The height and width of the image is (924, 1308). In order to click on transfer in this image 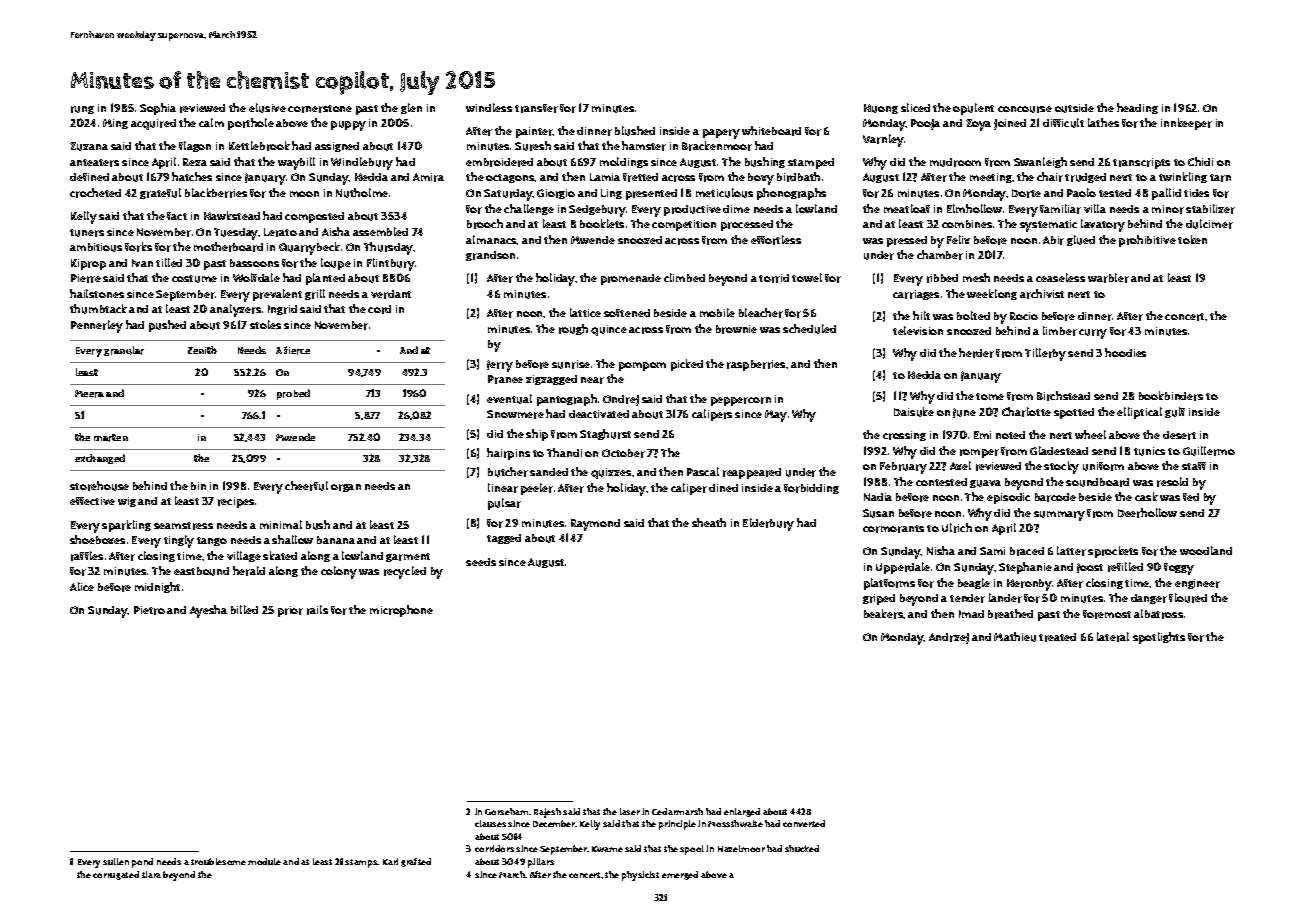, I will do `click(536, 108)`.
